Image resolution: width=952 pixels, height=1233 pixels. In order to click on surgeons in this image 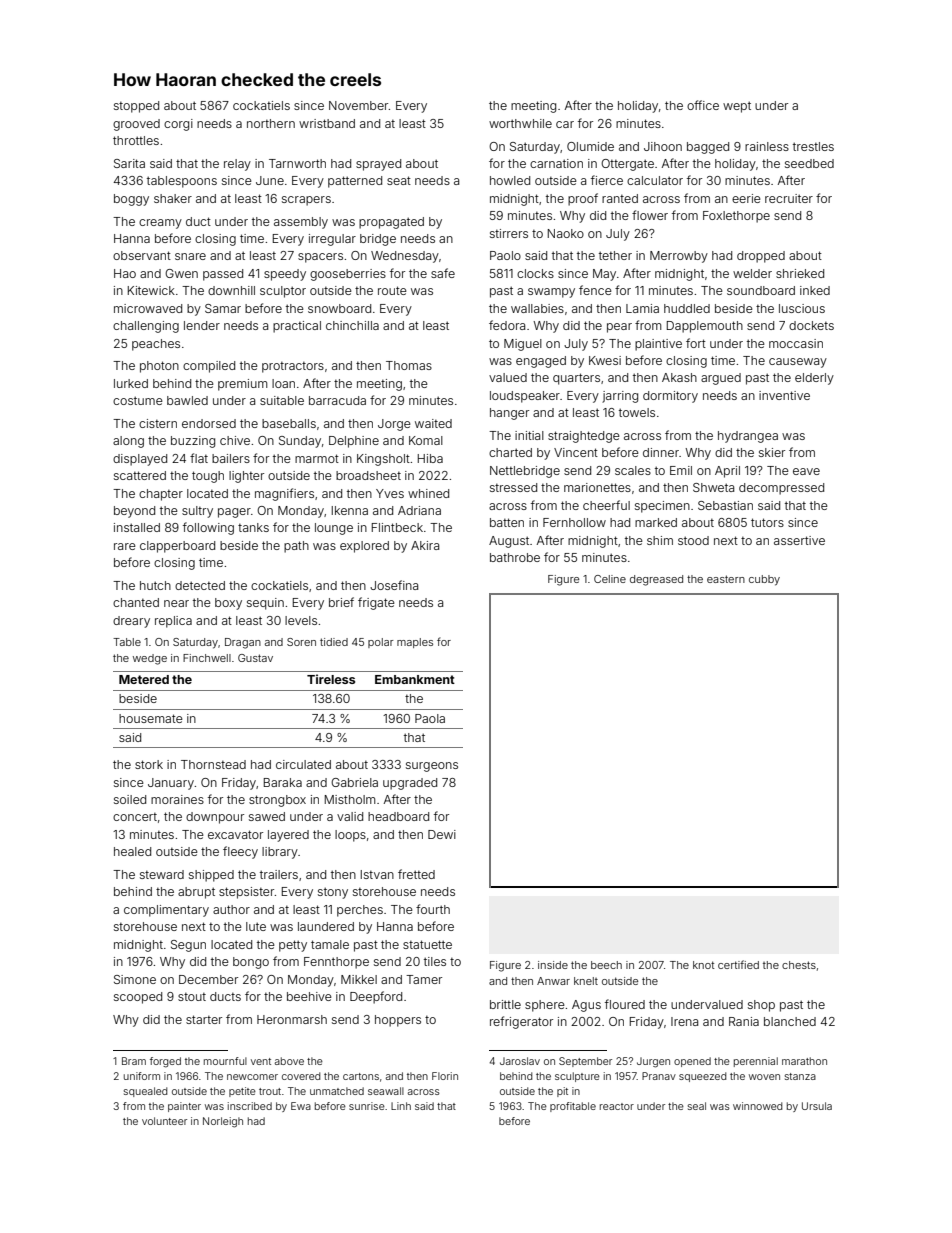, I will do `click(432, 767)`.
